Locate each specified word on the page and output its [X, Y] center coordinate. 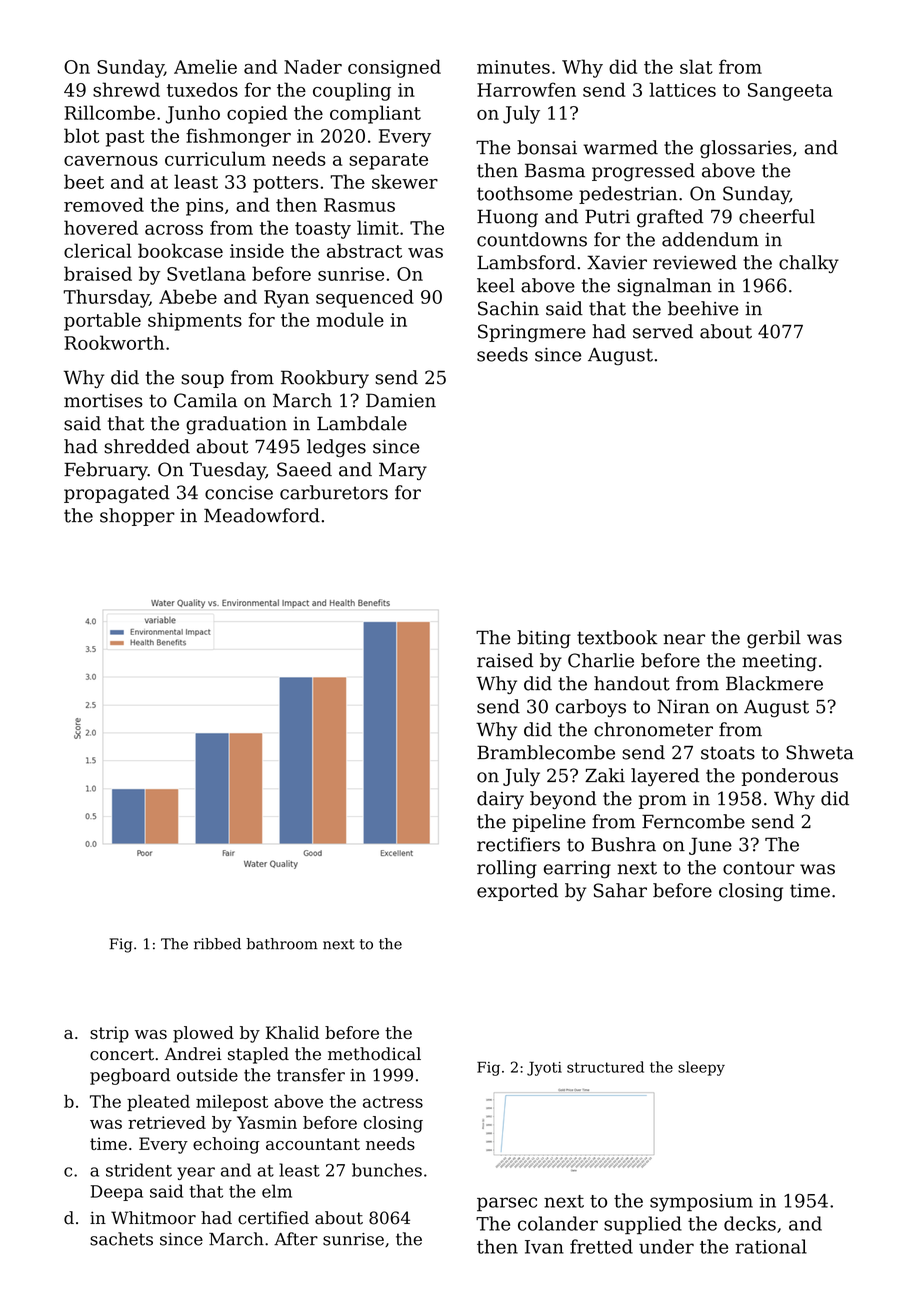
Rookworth [114, 342]
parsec [507, 1204]
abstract [364, 250]
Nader [313, 66]
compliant [375, 114]
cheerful [777, 216]
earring [577, 870]
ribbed [217, 944]
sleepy [701, 1068]
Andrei [193, 1054]
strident [139, 1170]
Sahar [620, 890]
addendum [710, 239]
